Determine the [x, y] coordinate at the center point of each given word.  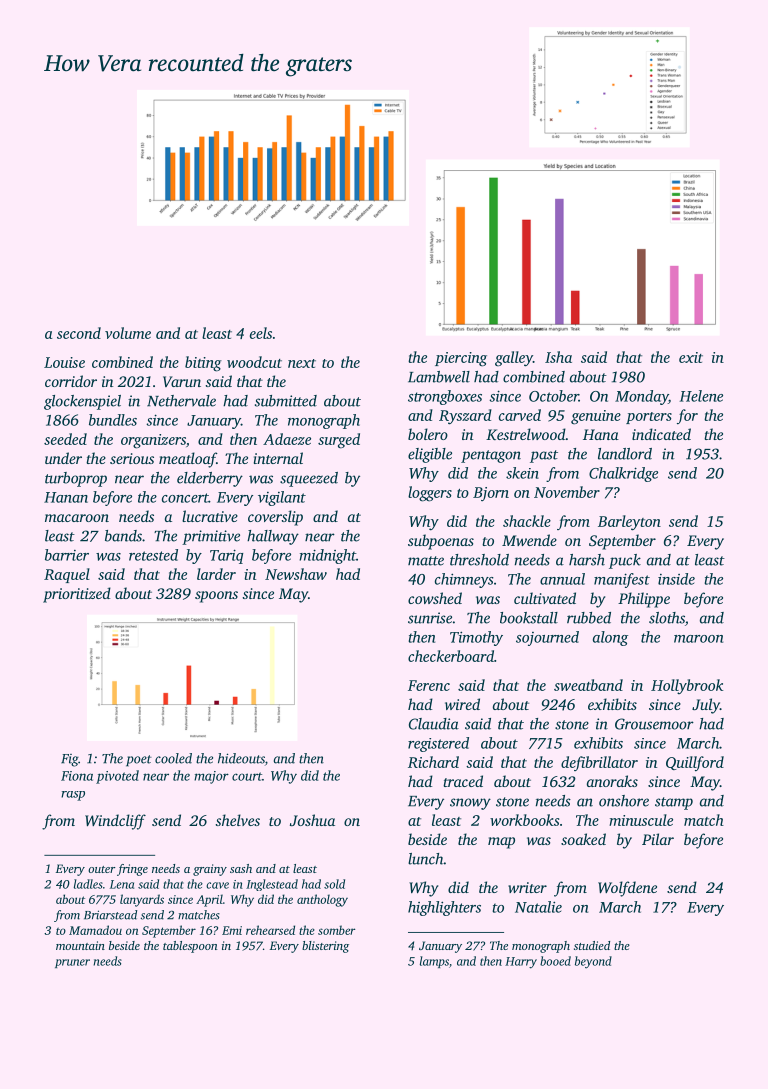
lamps [434, 962]
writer [527, 887]
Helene [701, 396]
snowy [470, 804]
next [302, 363]
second [79, 333]
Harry [521, 963]
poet [139, 761]
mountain [80, 945]
